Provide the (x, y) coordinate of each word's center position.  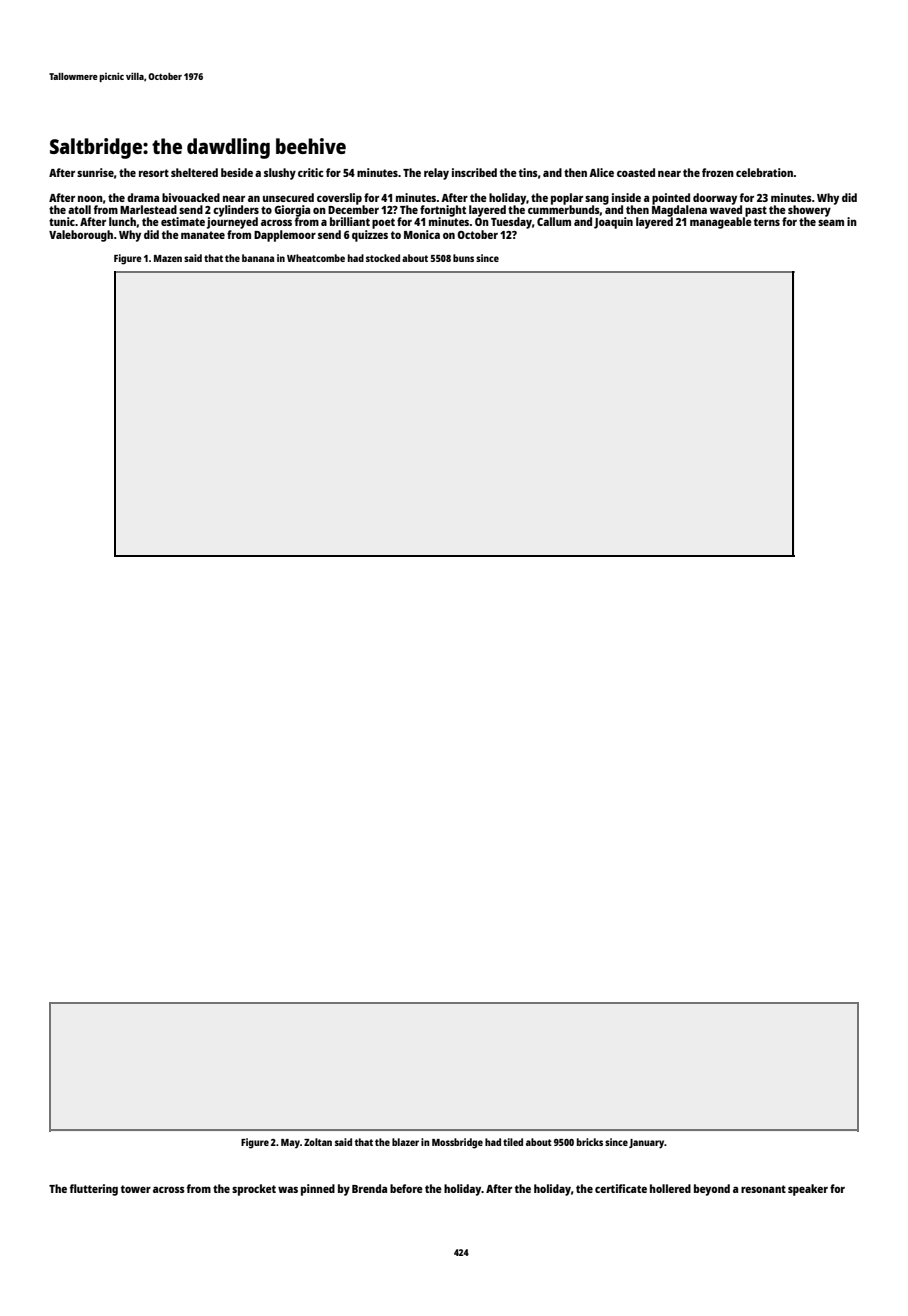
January (646, 1144)
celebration (765, 172)
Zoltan (318, 1142)
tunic (62, 221)
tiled (513, 1142)
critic (311, 172)
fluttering (94, 1190)
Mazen (168, 258)
